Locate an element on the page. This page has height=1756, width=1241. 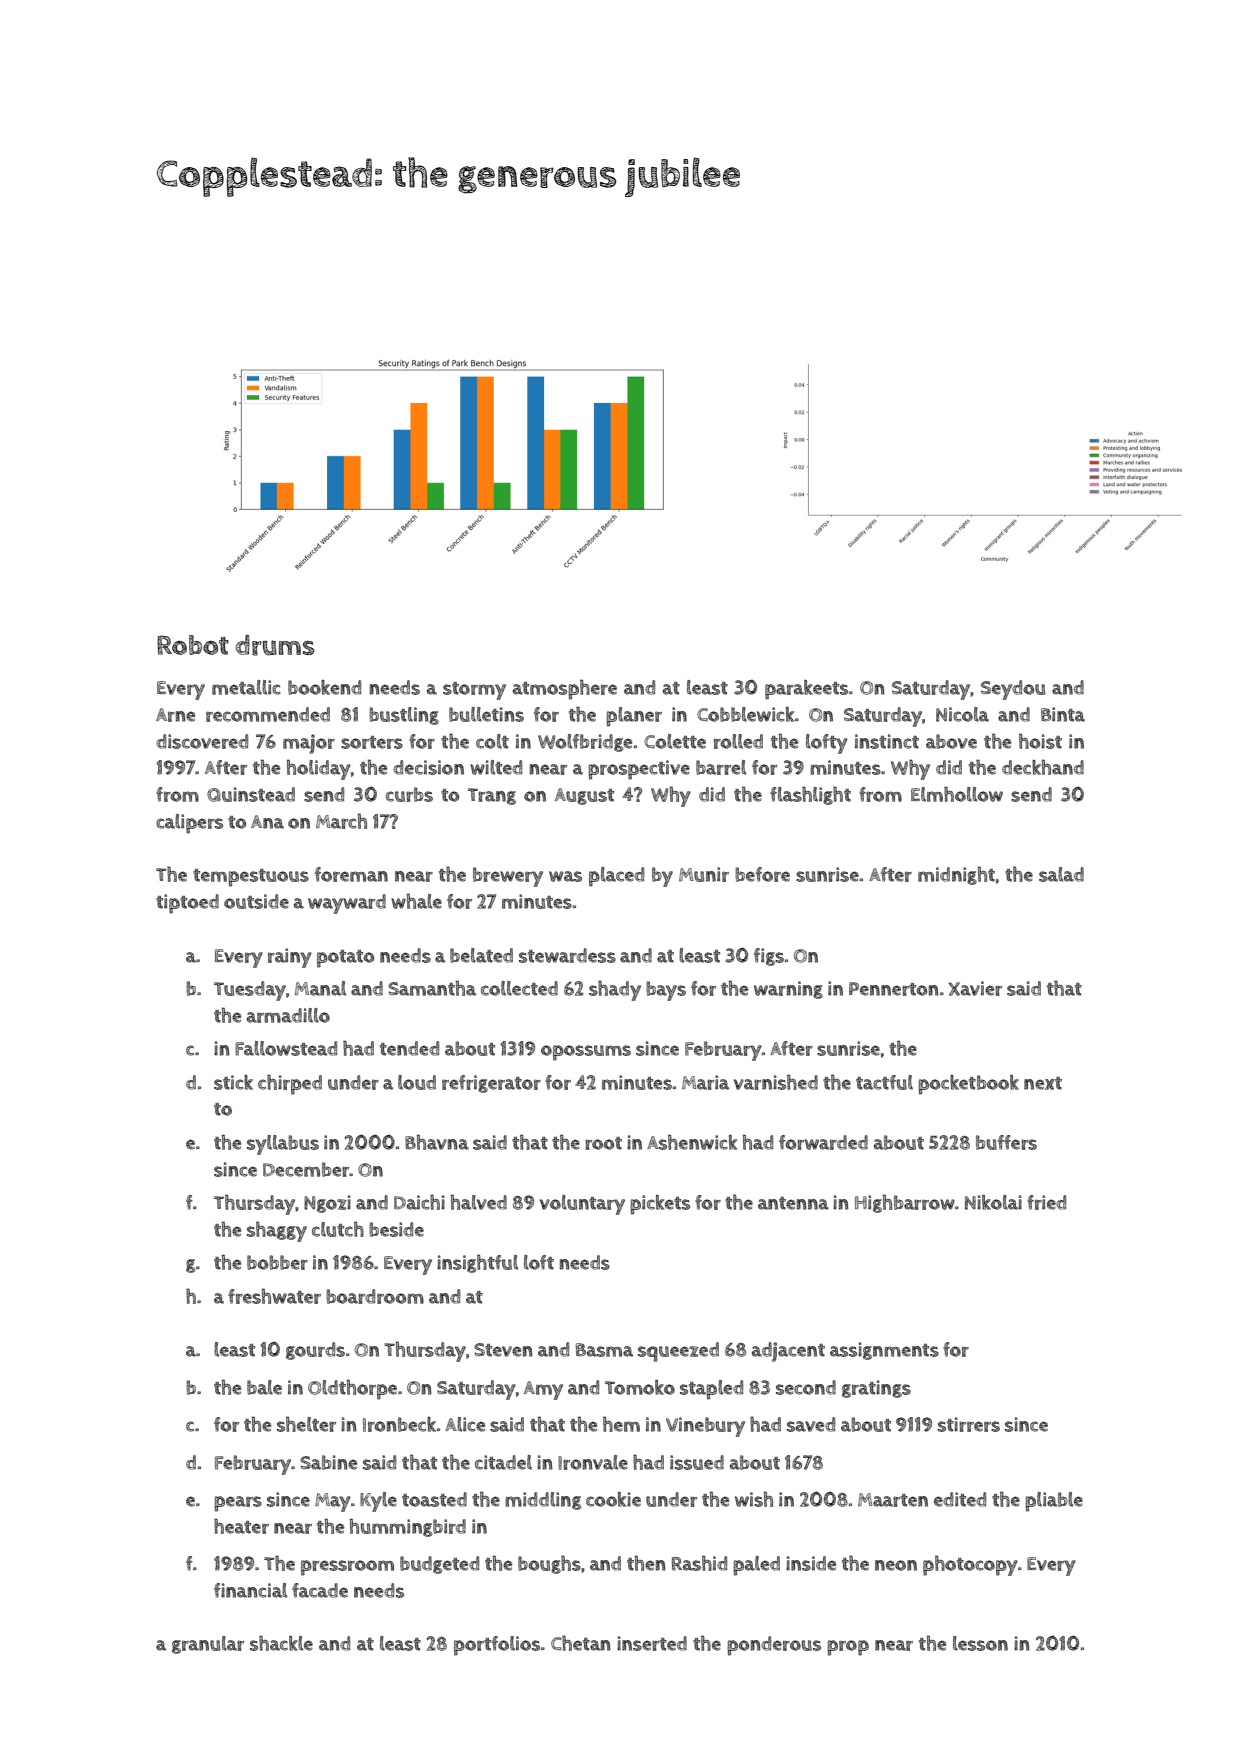
bookend is located at coordinates (324, 687).
